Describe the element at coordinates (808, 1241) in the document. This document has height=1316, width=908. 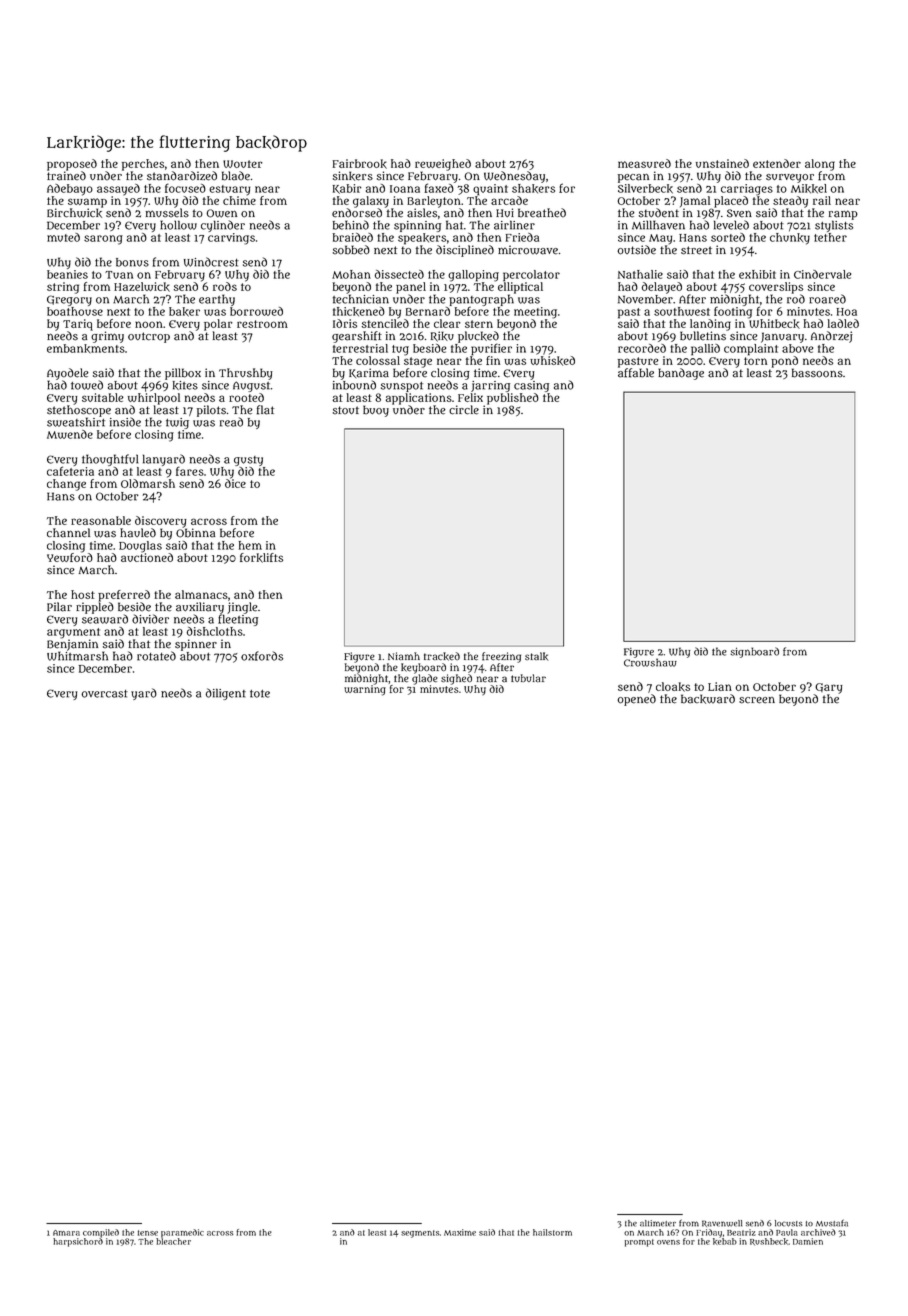
I see `Damien` at that location.
